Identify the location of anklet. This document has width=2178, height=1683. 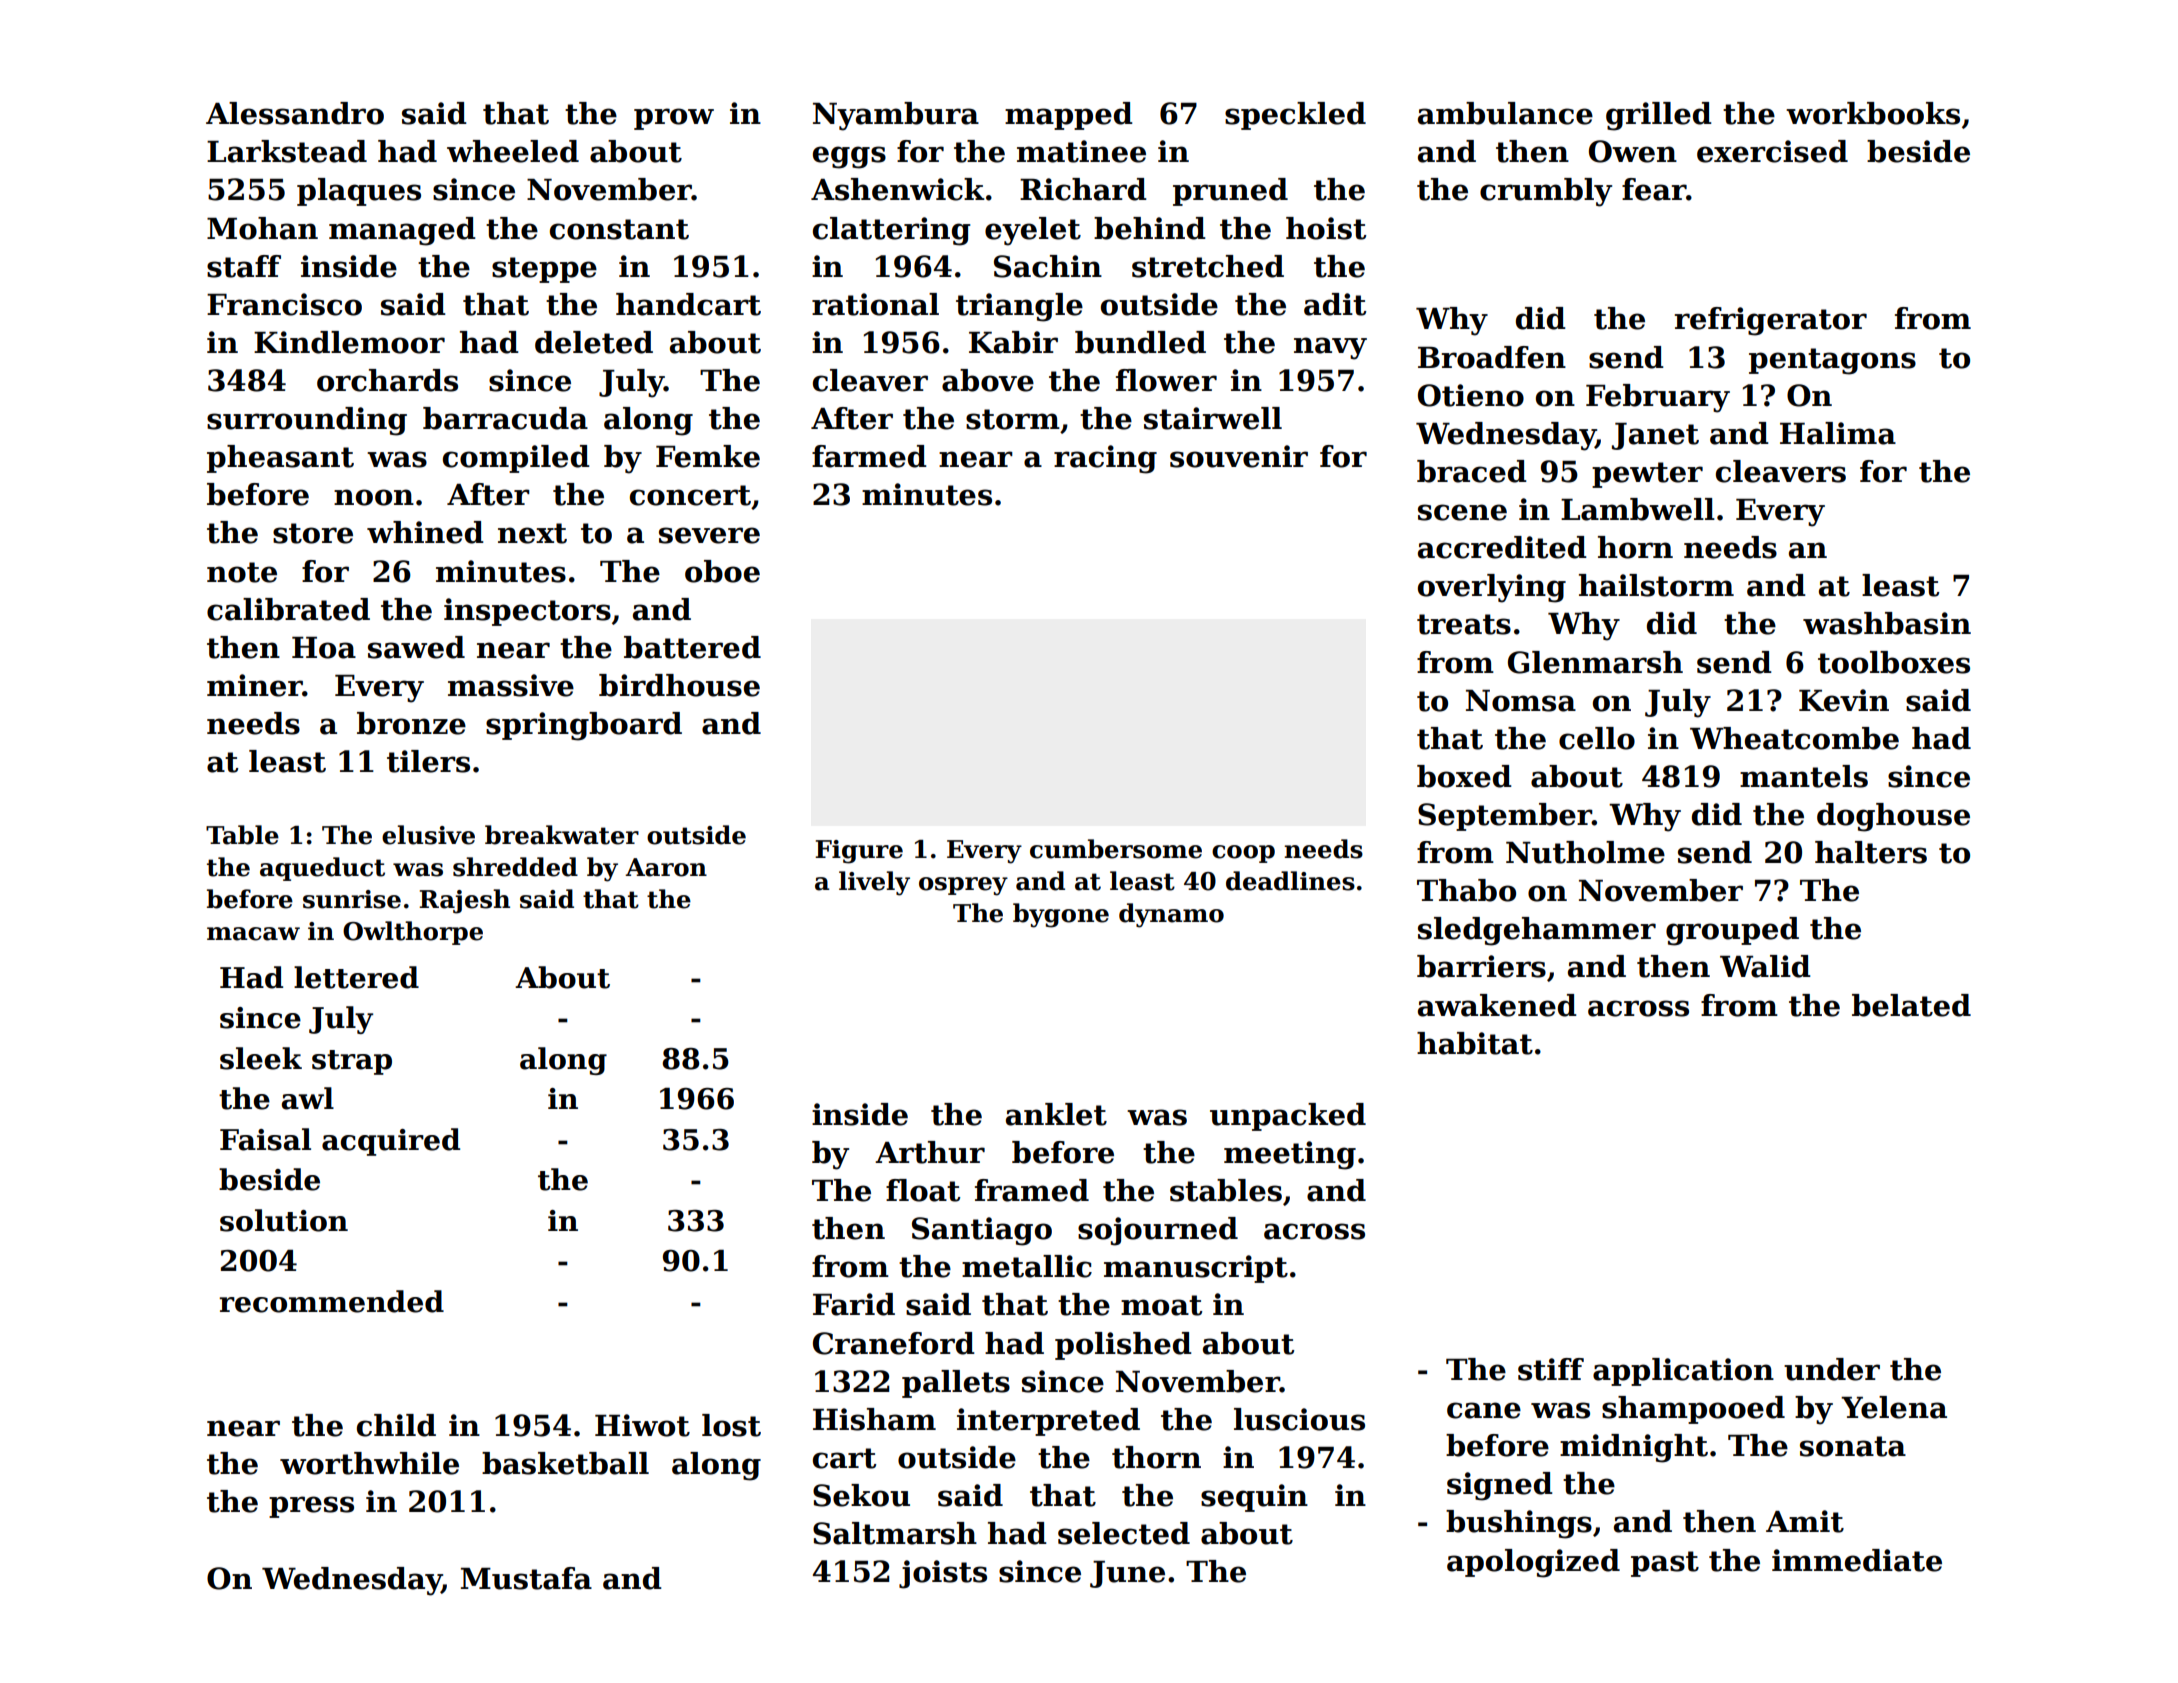
(1056, 1114).
